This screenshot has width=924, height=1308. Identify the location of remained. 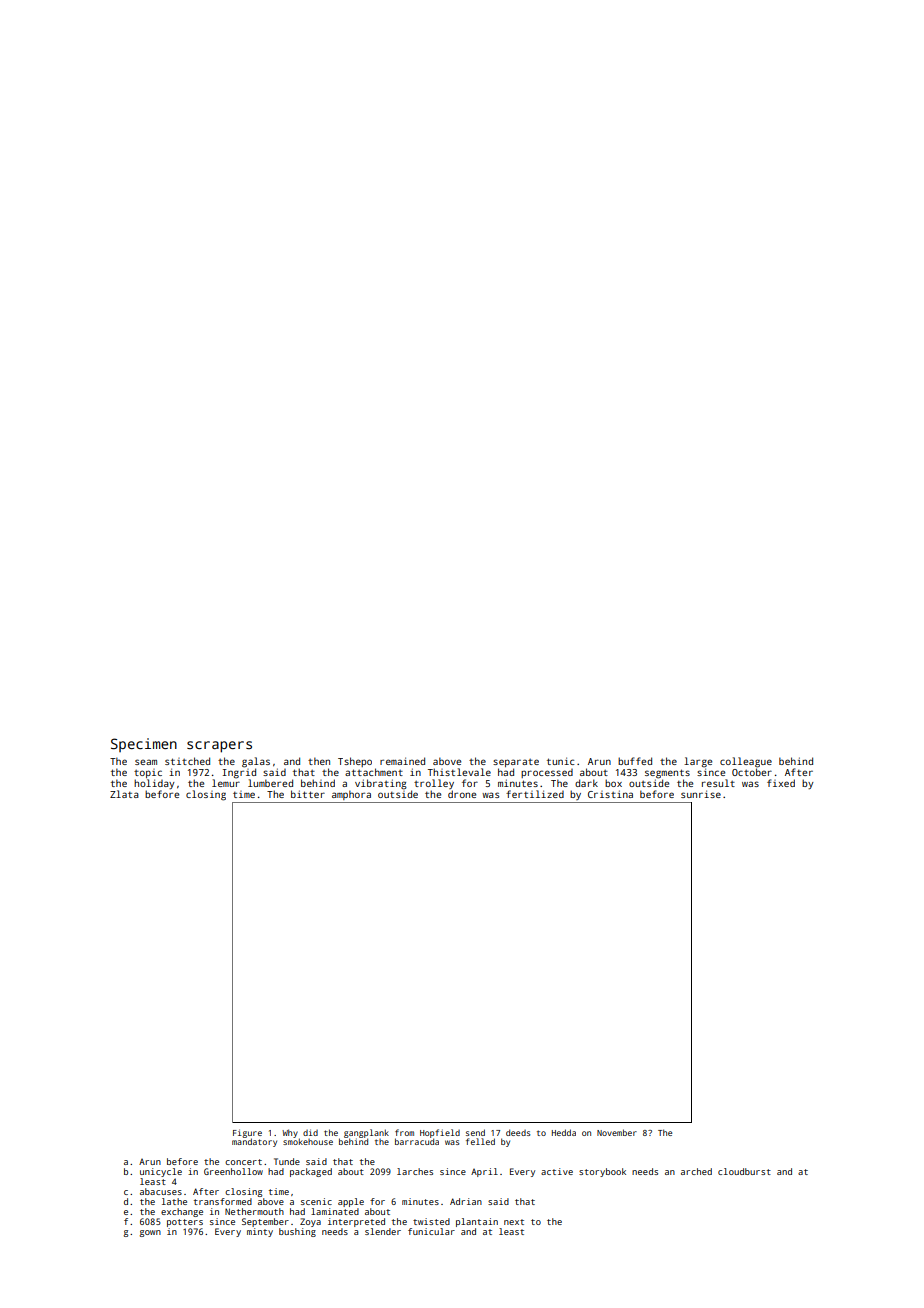
(402, 761).
